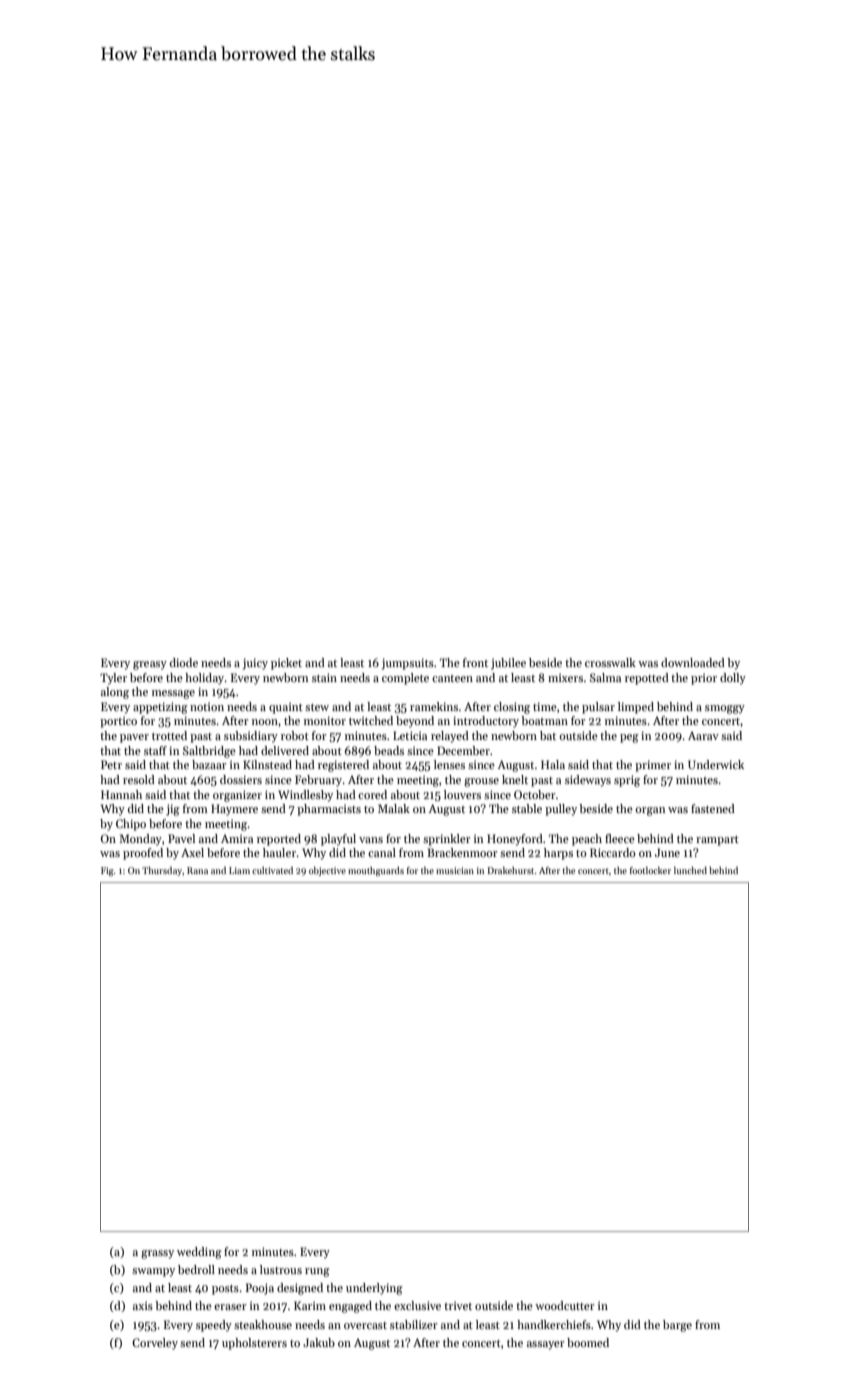 Image resolution: width=849 pixels, height=1400 pixels. What do you see at coordinates (690, 870) in the document?
I see `lunched` at bounding box center [690, 870].
